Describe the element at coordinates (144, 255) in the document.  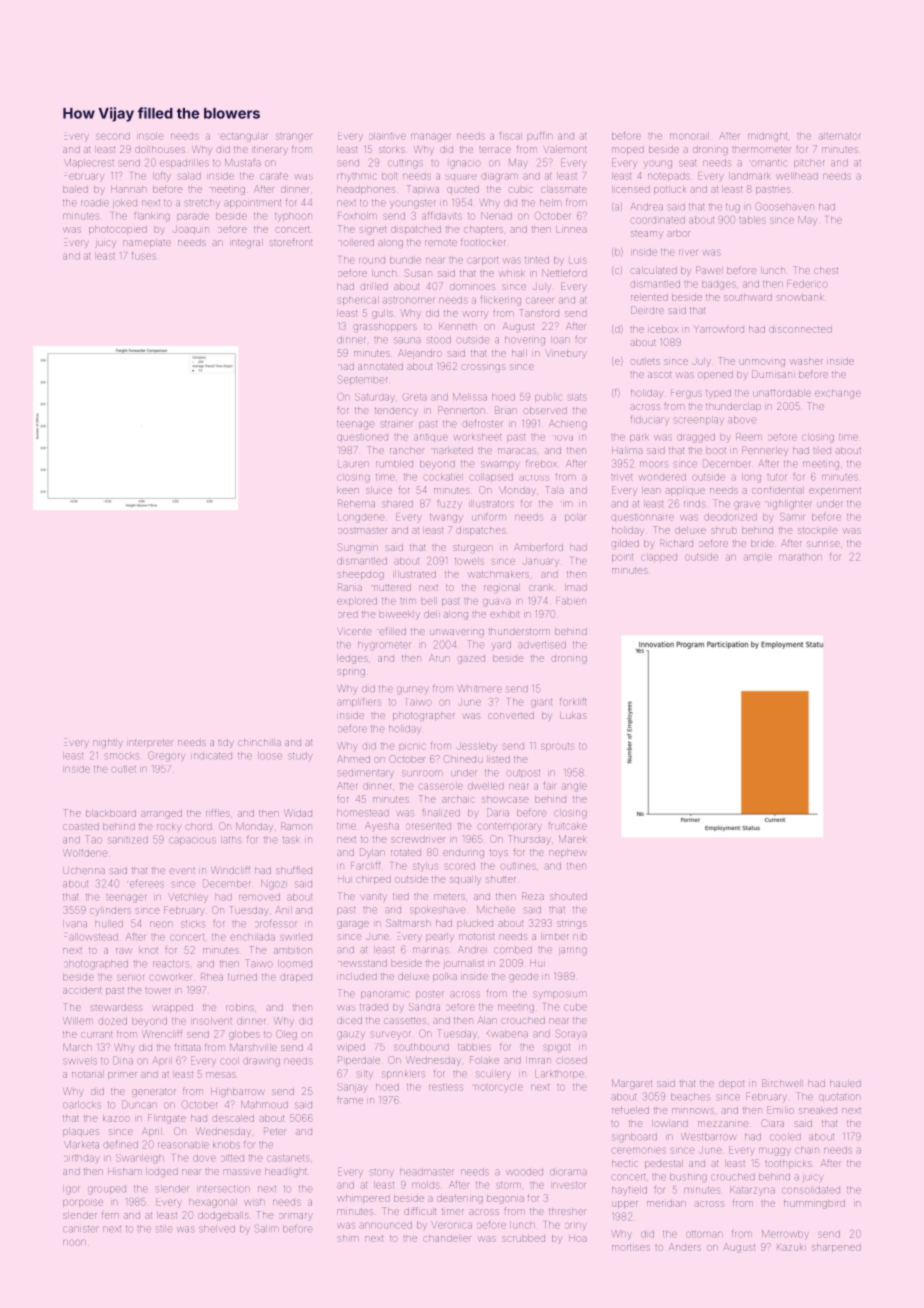
I see `fuses` at that location.
